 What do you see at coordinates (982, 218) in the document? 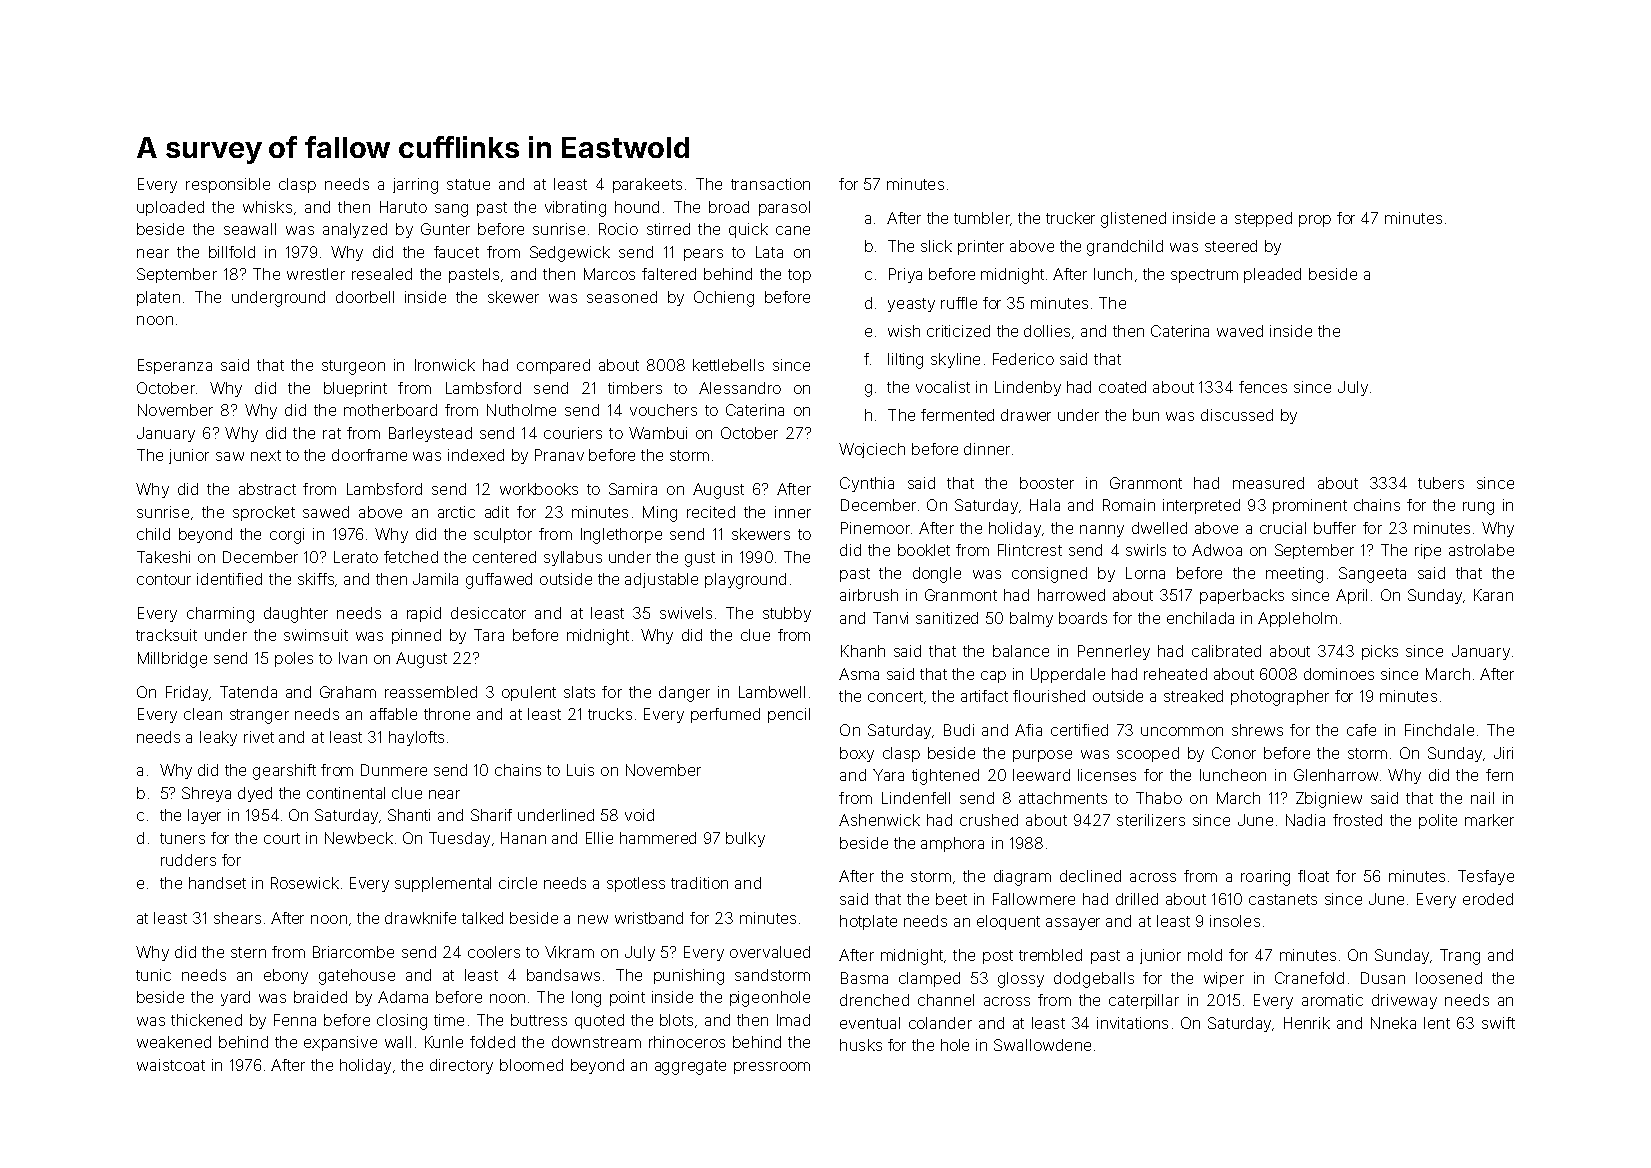
I see `tumbler` at bounding box center [982, 218].
